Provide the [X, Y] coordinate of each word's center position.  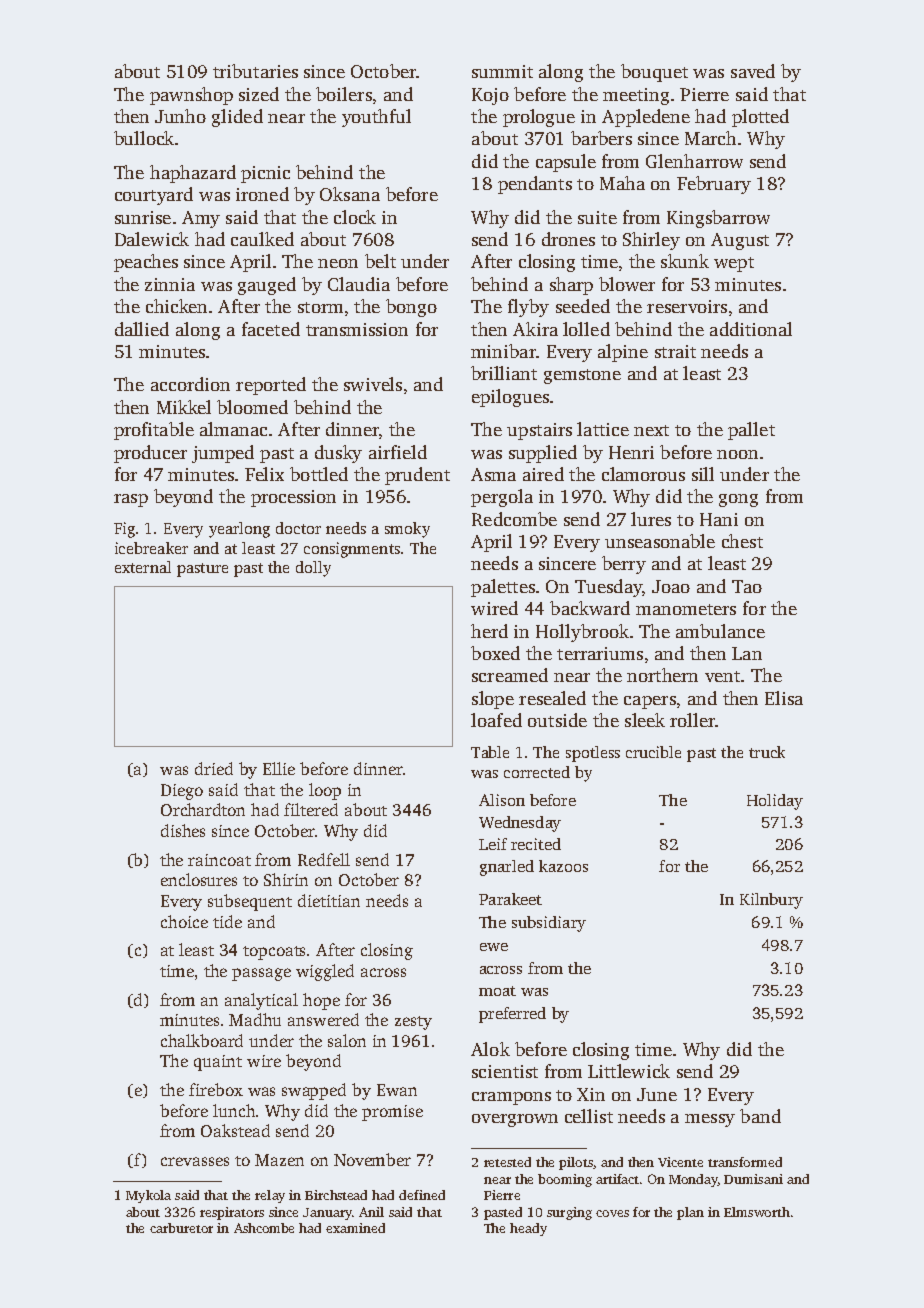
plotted [760, 118]
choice [184, 921]
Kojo [490, 96]
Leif [493, 844]
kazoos [563, 866]
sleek [645, 720]
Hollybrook [582, 633]
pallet [751, 431]
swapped [314, 1091]
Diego [182, 792]
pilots [576, 1163]
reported [271, 386]
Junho [180, 116]
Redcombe [514, 519]
